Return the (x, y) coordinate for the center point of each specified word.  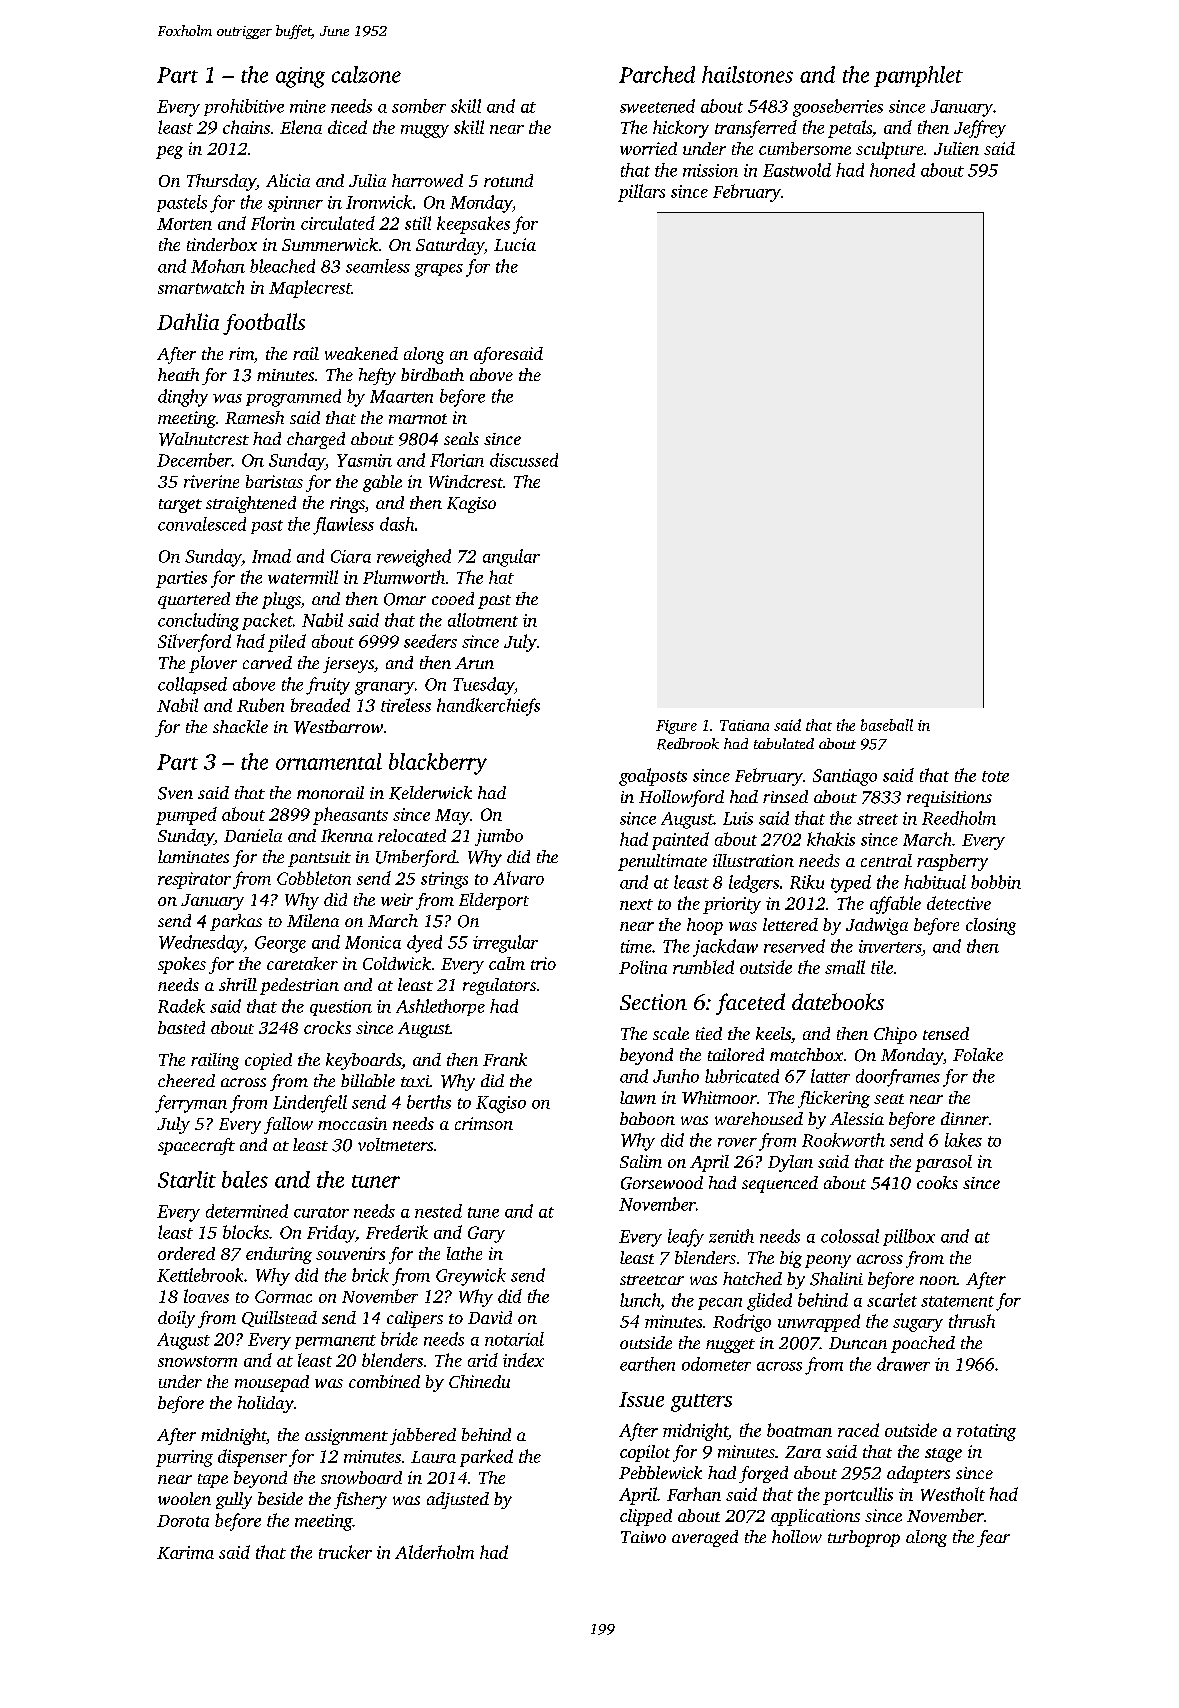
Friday (331, 1234)
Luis (738, 818)
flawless (343, 526)
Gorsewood (662, 1183)
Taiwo (643, 1537)
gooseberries (838, 108)
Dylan (790, 1163)
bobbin (996, 882)
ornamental (329, 761)
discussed (524, 460)
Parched (657, 74)
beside (280, 1498)
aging (300, 77)
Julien (956, 148)
